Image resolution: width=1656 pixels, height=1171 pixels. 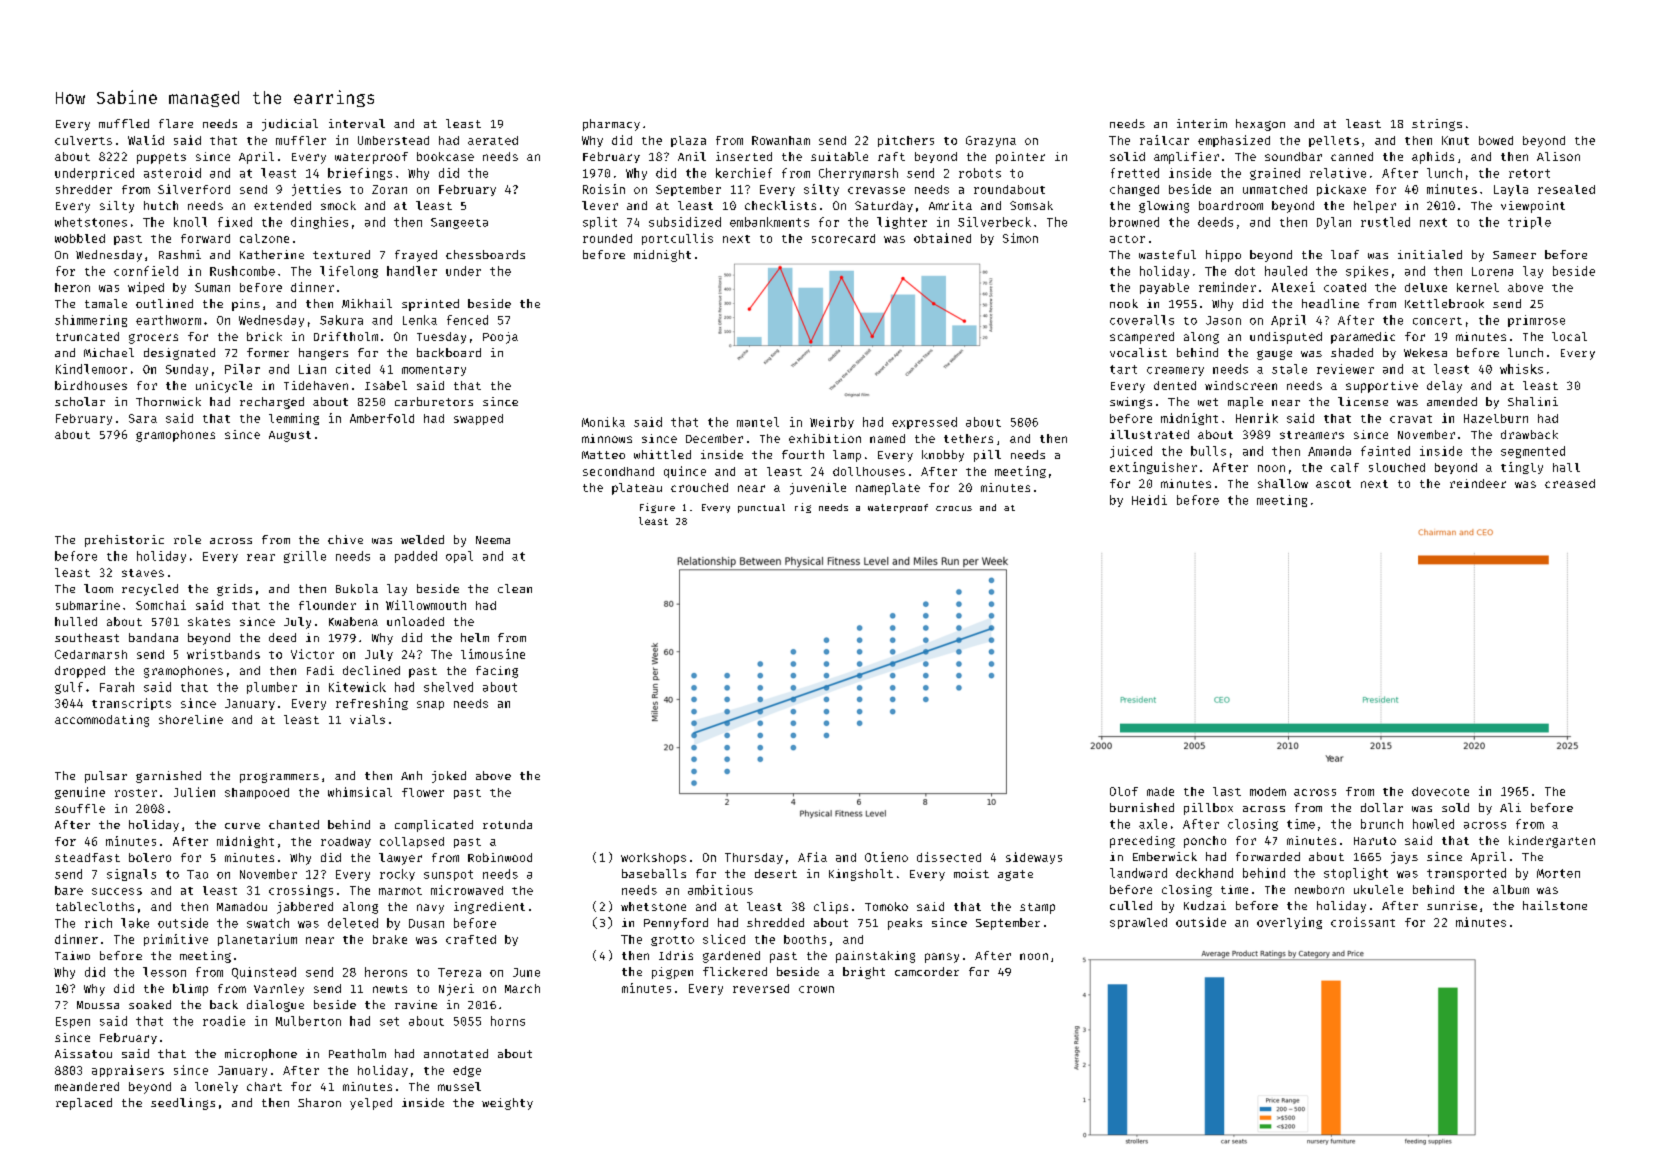 What do you see at coordinates (224, 387) in the document?
I see `unicycle` at bounding box center [224, 387].
